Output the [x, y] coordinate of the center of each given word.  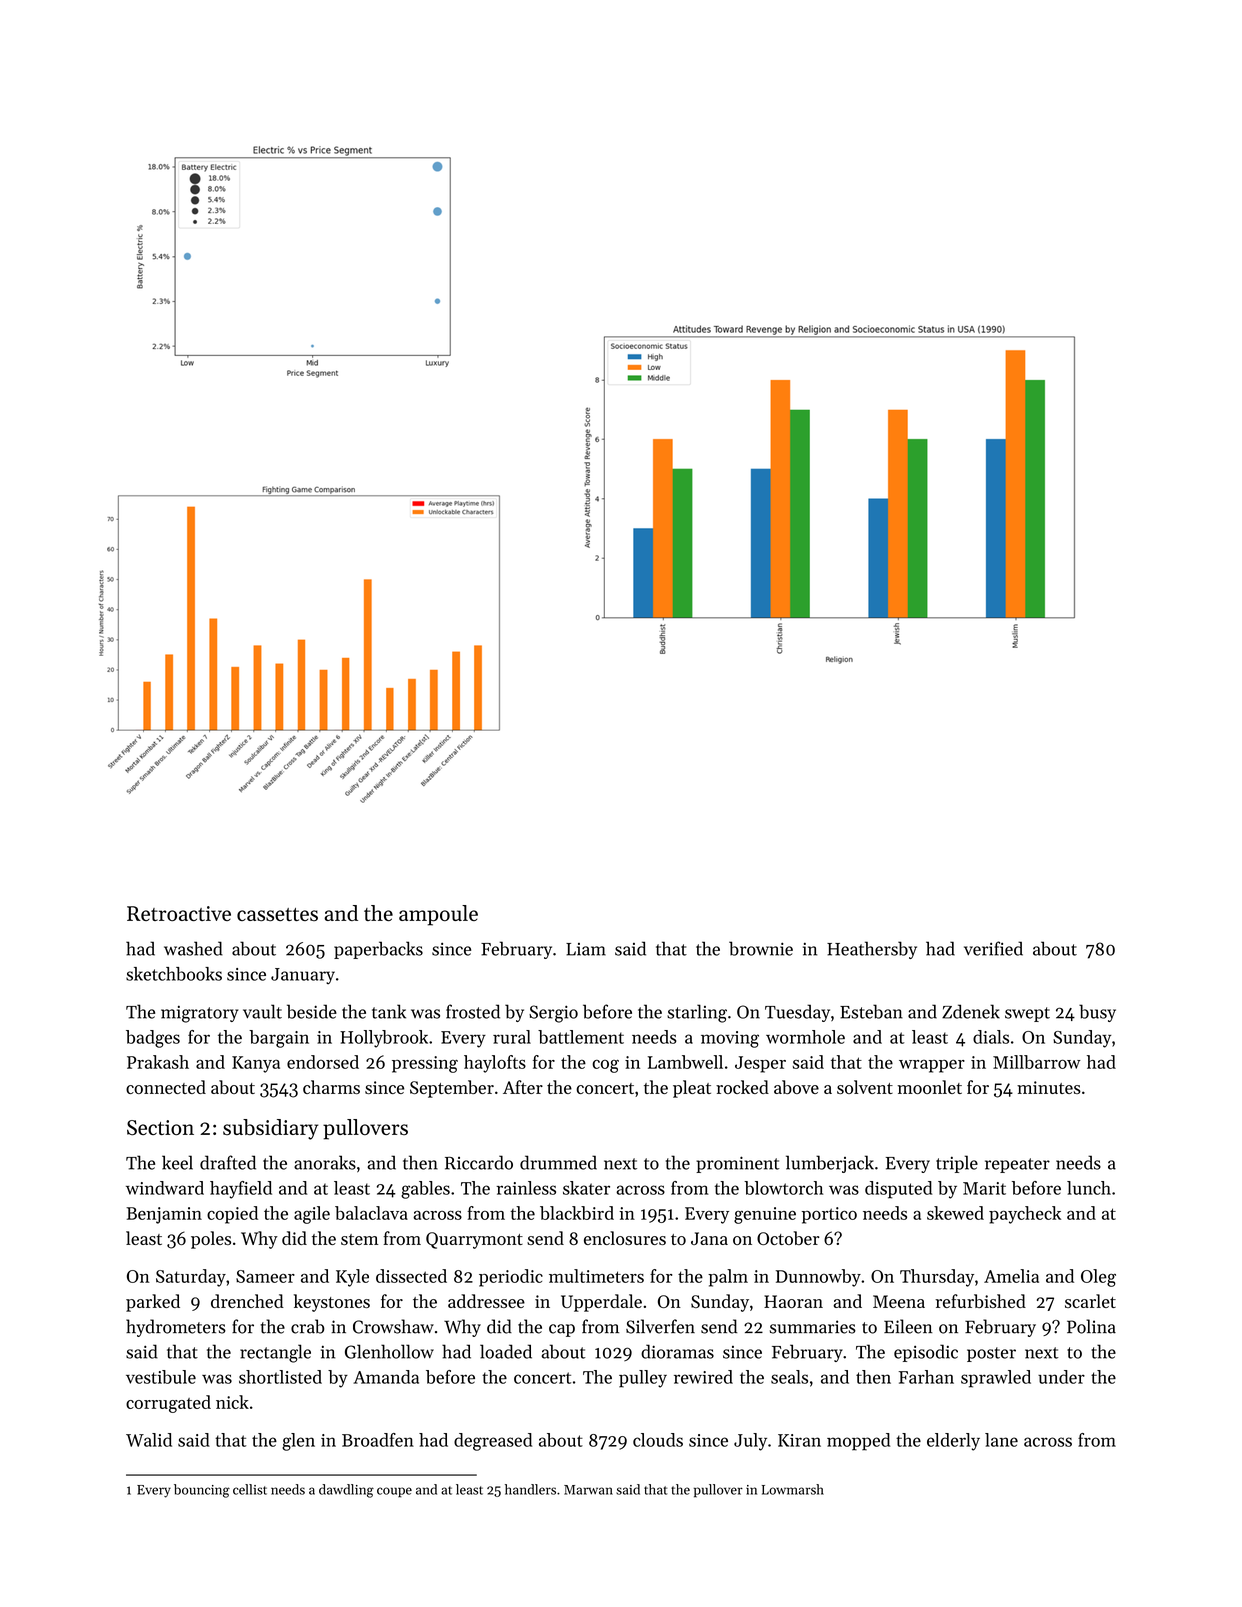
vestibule [161, 1377]
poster [991, 1354]
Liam [586, 949]
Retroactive [179, 913]
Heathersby [872, 950]
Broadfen [378, 1440]
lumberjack [830, 1164]
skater [586, 1188]
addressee [486, 1301]
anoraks [325, 1162]
